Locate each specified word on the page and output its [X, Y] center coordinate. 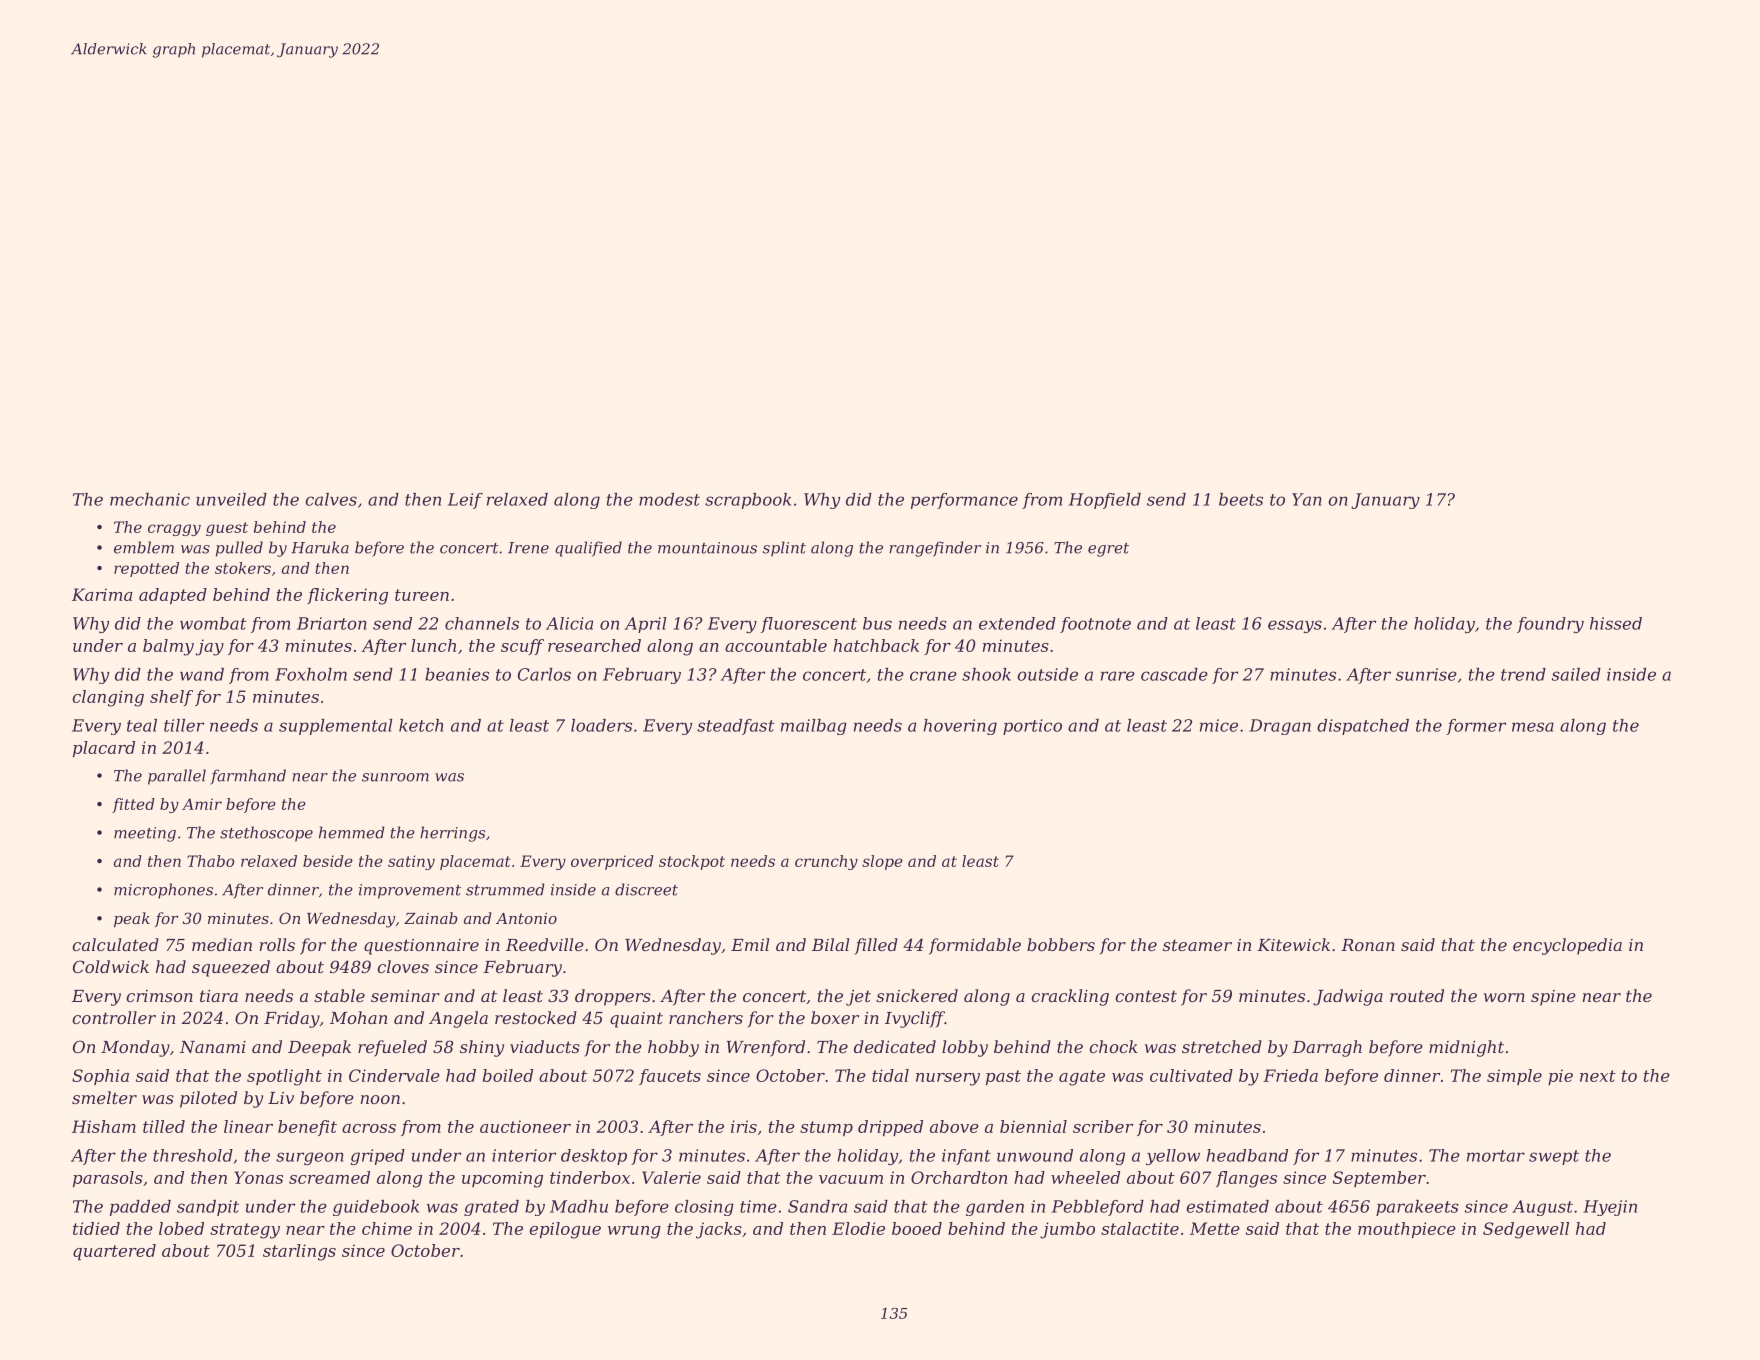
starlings [299, 1252]
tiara [219, 996]
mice [1219, 725]
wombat [213, 623]
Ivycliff [915, 1019]
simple [1514, 1077]
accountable [776, 645]
